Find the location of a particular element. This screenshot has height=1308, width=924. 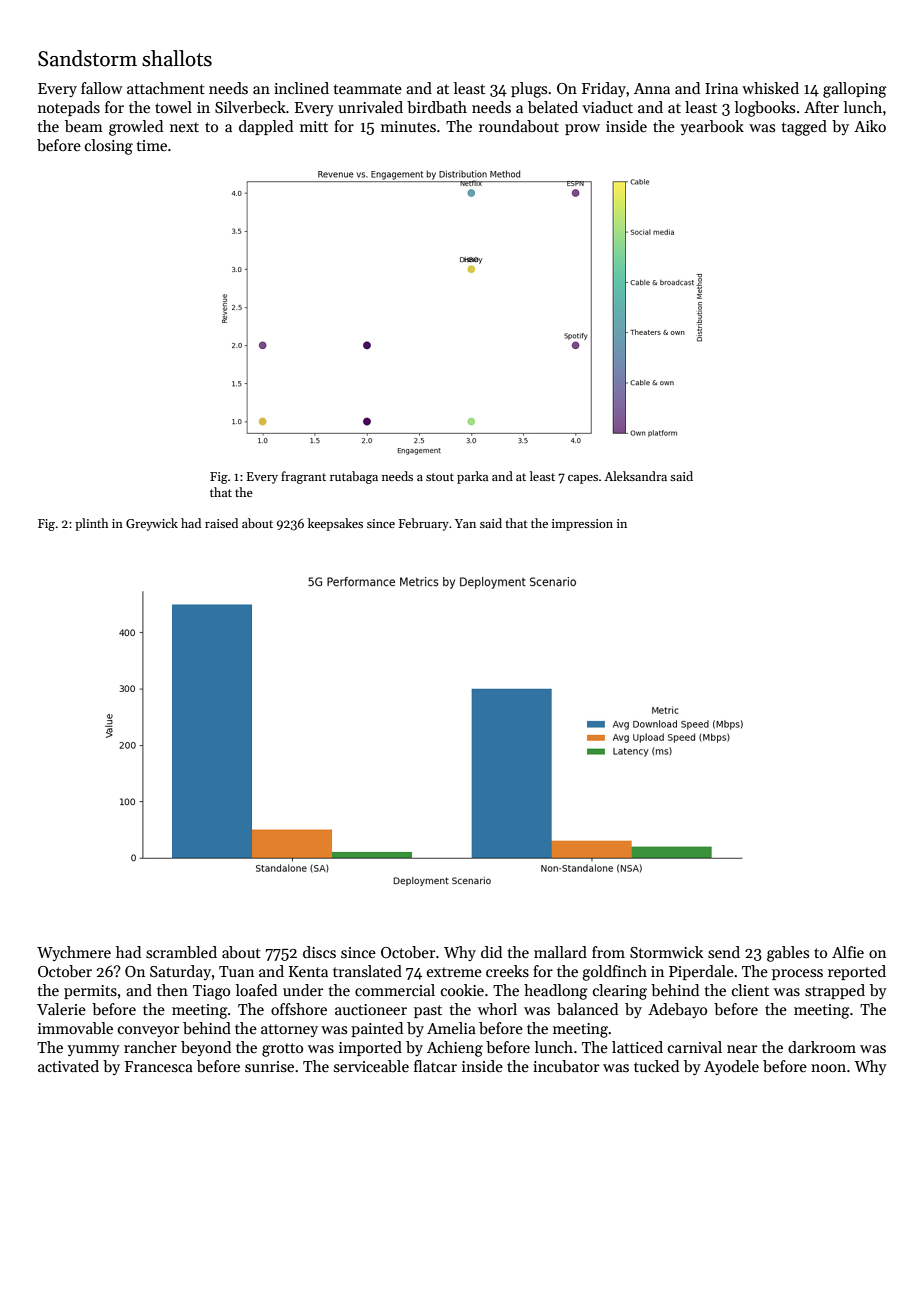

rancher is located at coordinates (150, 1047).
